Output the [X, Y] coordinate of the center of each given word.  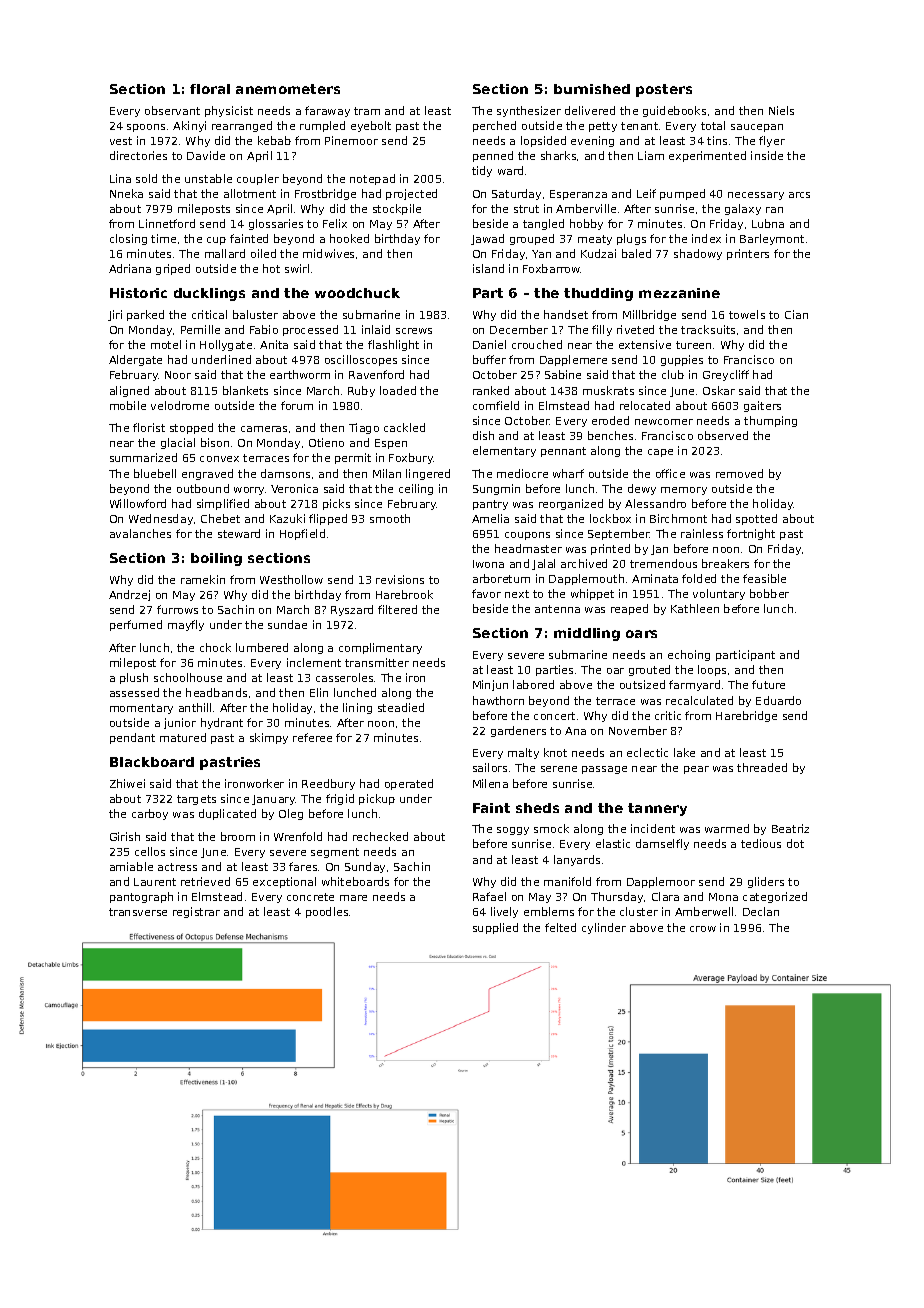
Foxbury [411, 458]
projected [411, 194]
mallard [225, 253]
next [517, 594]
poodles [327, 912]
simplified [223, 504]
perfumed [136, 625]
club [673, 374]
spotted [756, 519]
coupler [258, 179]
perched [494, 126]
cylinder [604, 928]
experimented [707, 156]
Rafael [489, 896]
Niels [781, 110]
